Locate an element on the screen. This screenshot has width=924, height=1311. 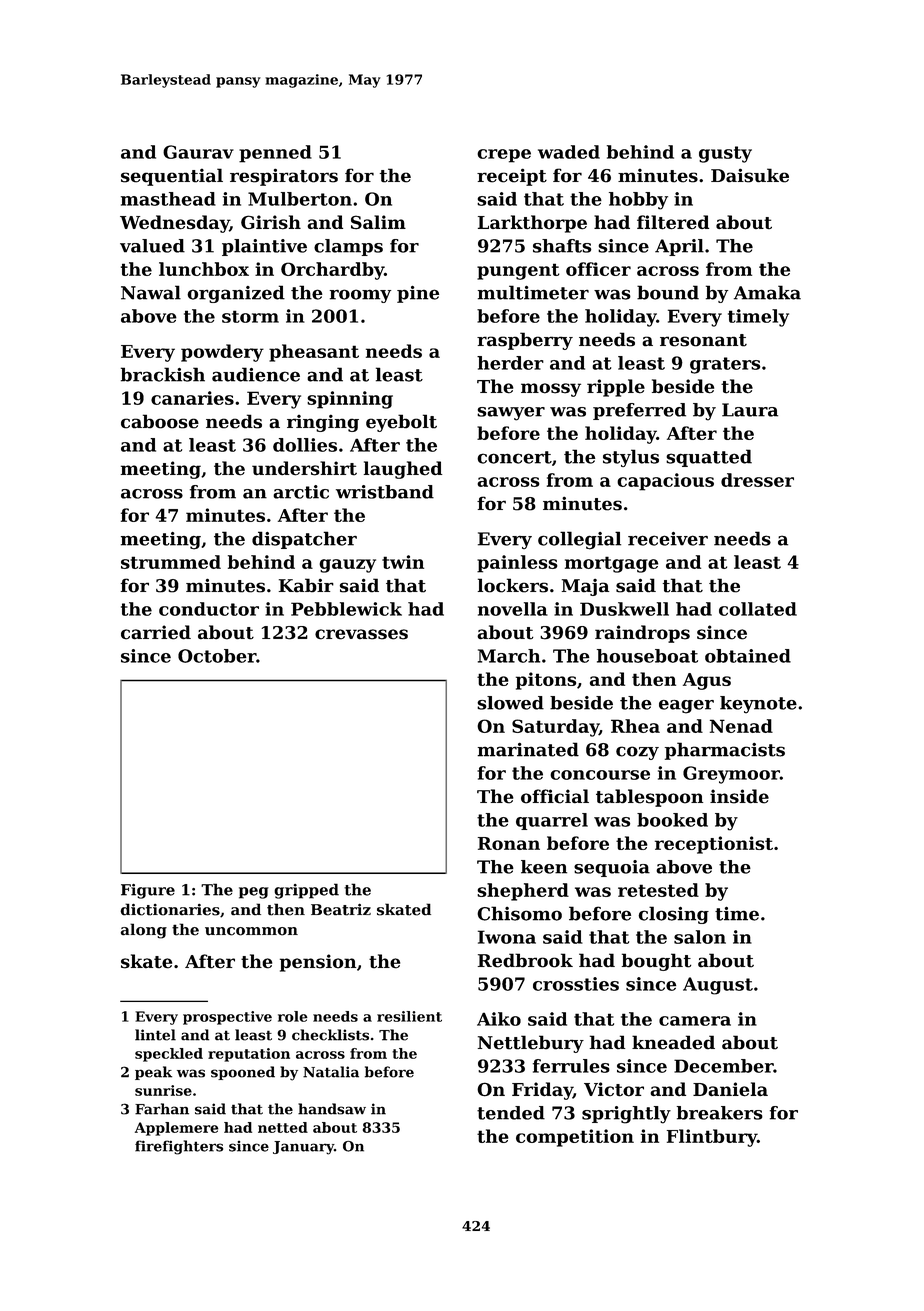
waded is located at coordinates (569, 152).
